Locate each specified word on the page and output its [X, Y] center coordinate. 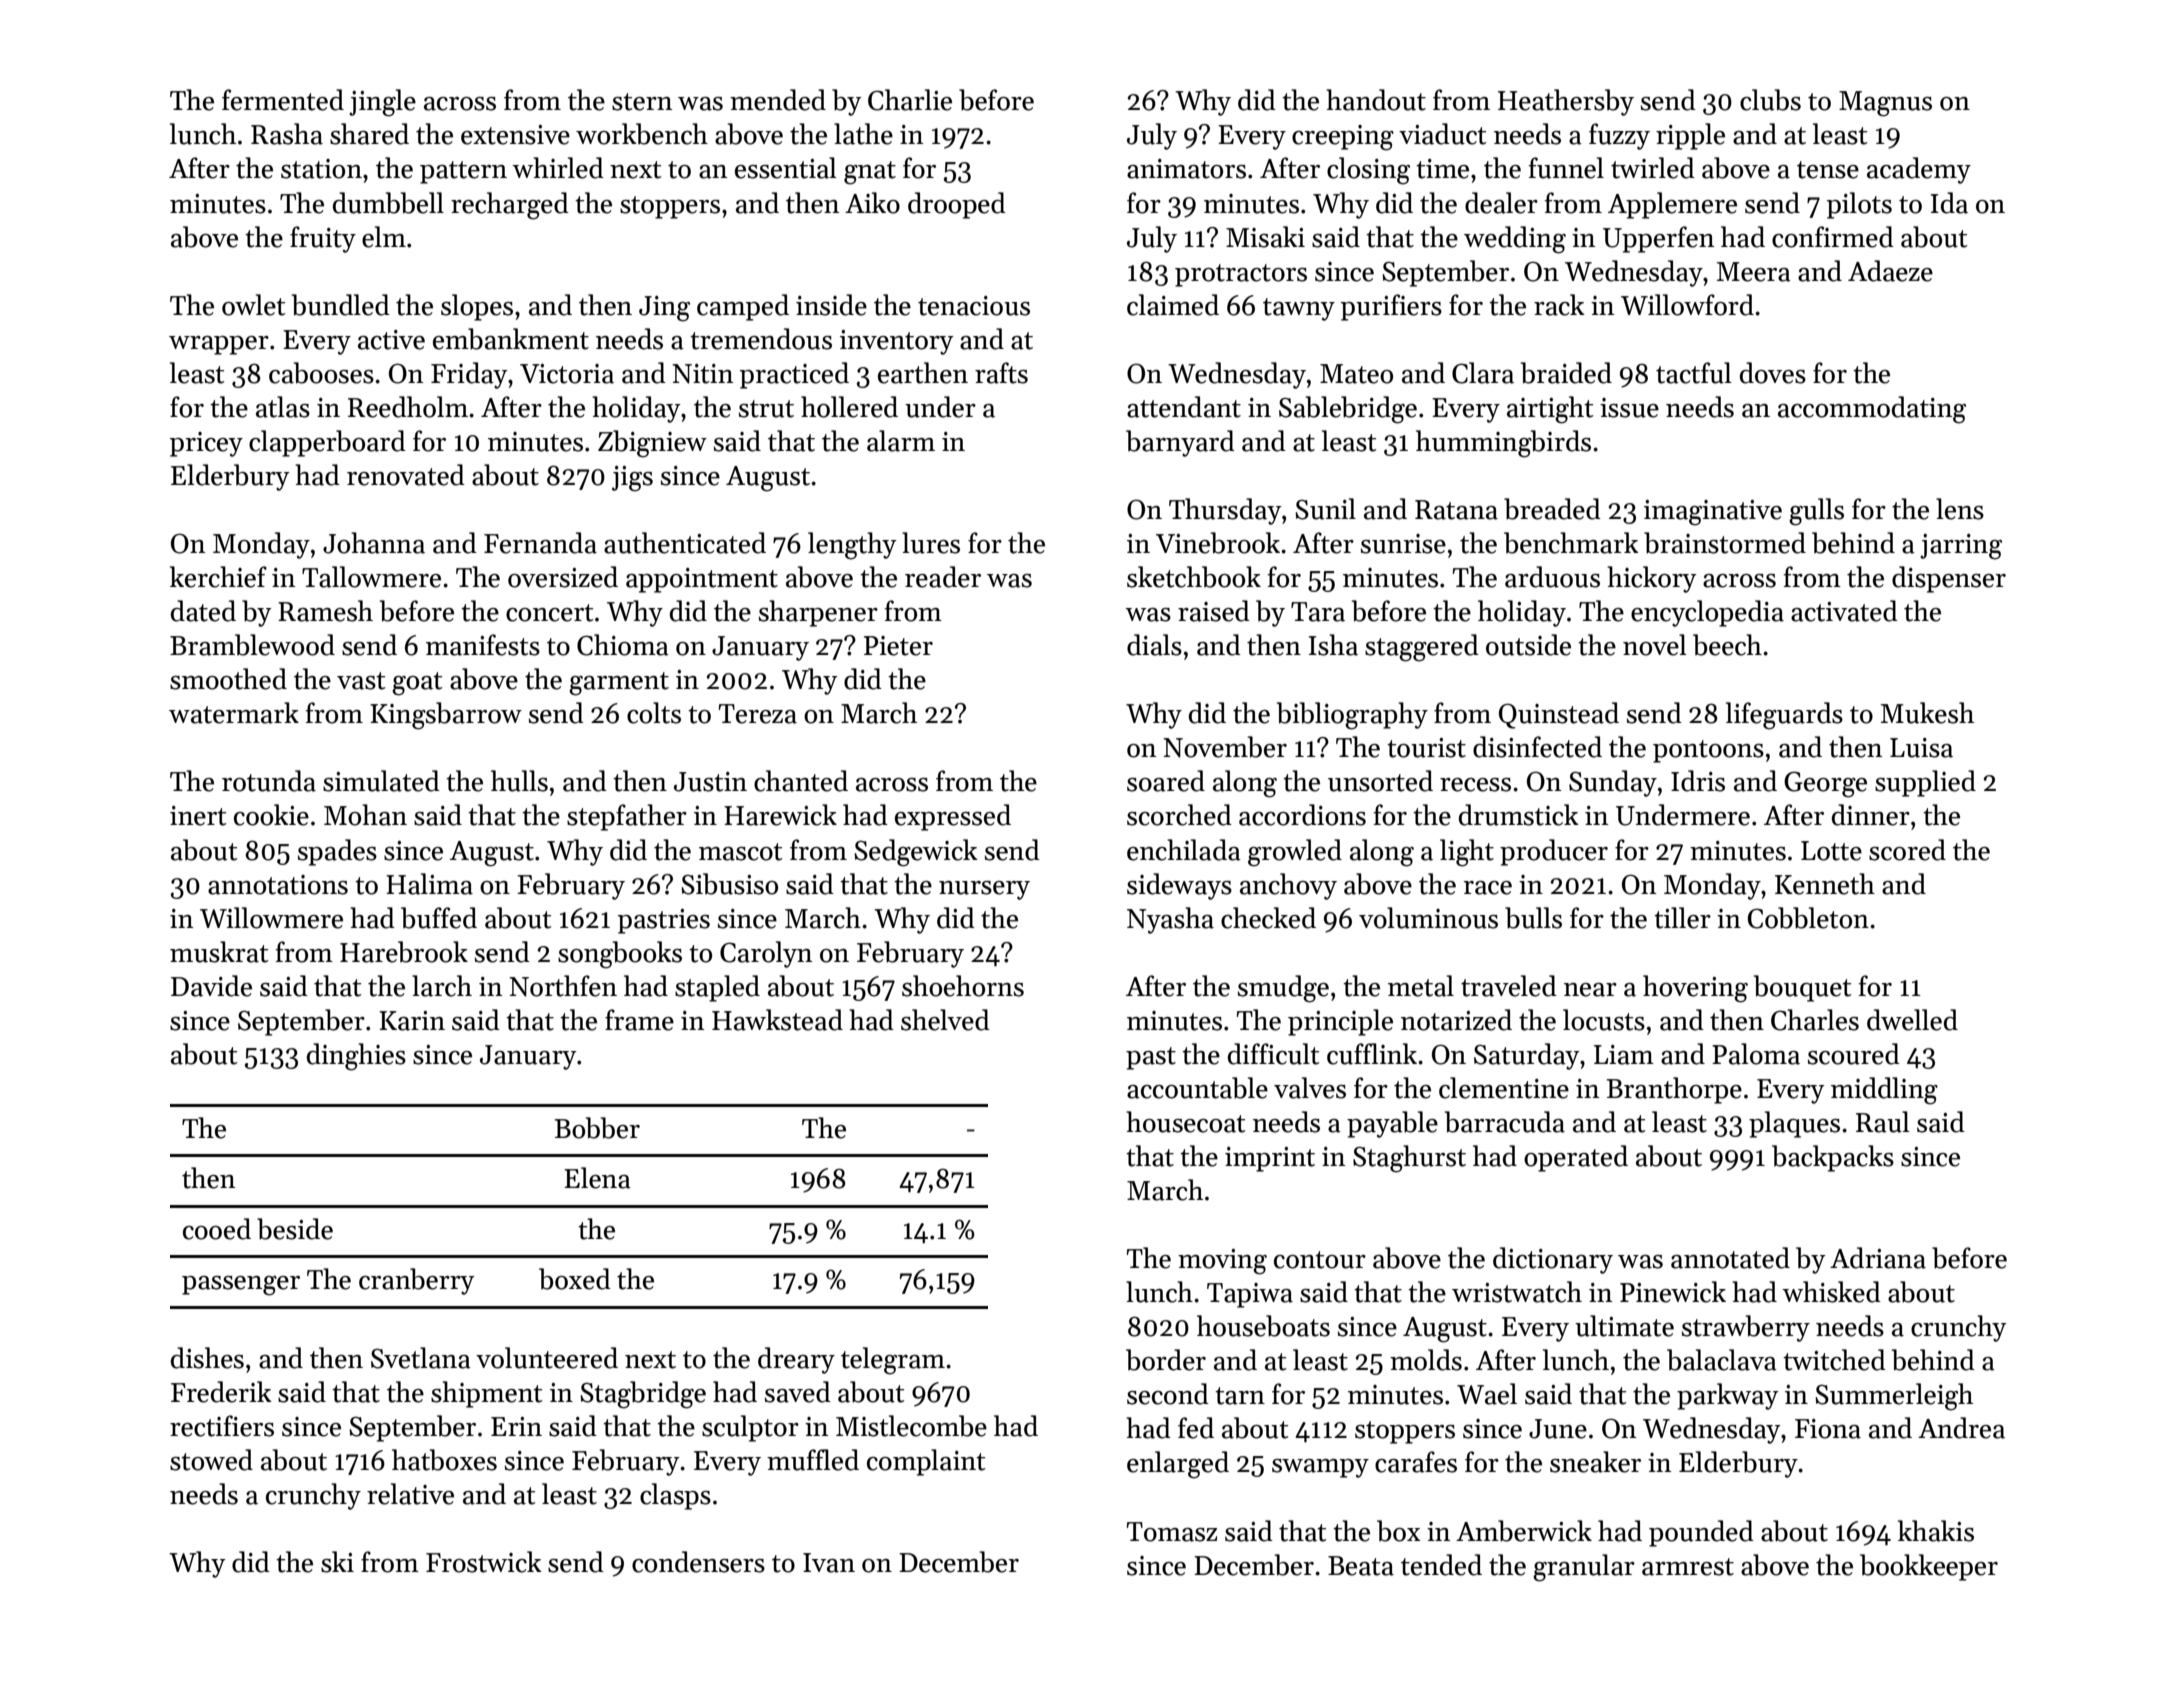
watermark [234, 713]
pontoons [1708, 751]
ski [337, 1562]
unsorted [1380, 781]
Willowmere [271, 918]
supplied [1925, 783]
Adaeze [1890, 271]
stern [642, 102]
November [1225, 747]
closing [1368, 171]
